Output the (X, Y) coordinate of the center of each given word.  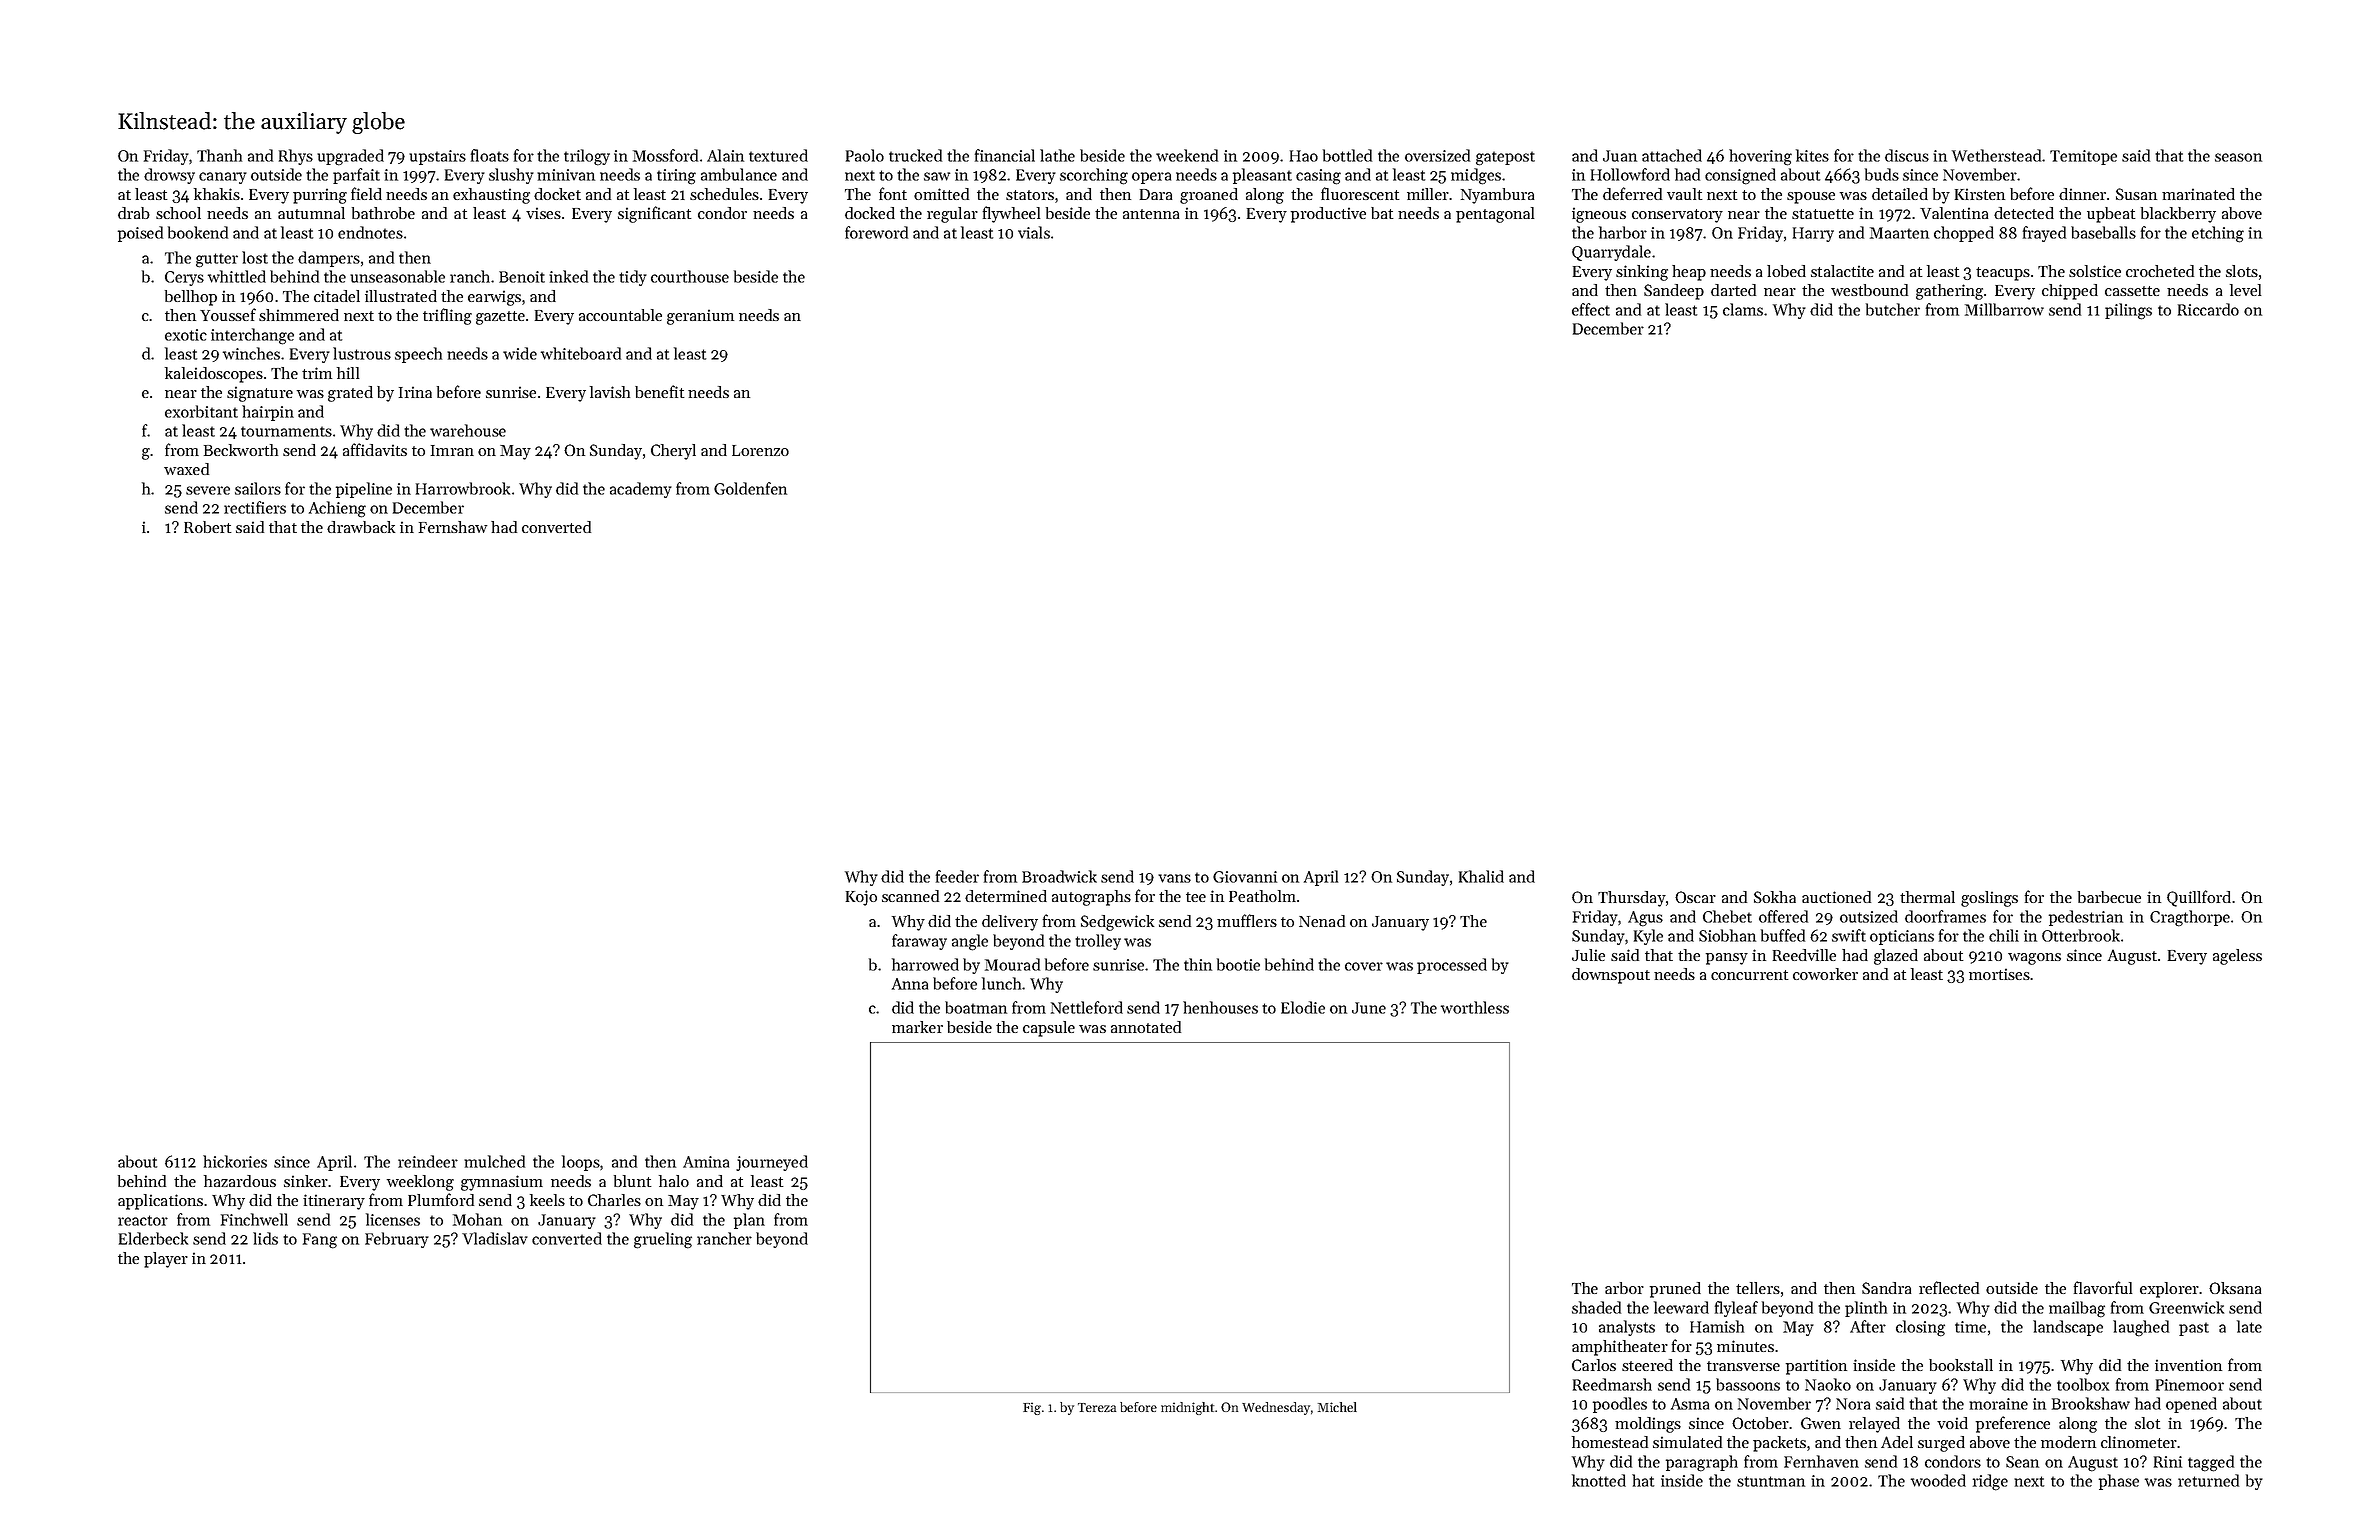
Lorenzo (760, 450)
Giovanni (1245, 877)
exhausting (491, 196)
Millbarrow (2004, 309)
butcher (1893, 309)
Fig (1032, 1408)
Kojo (861, 898)
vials (1034, 232)
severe (208, 490)
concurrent (1750, 975)
